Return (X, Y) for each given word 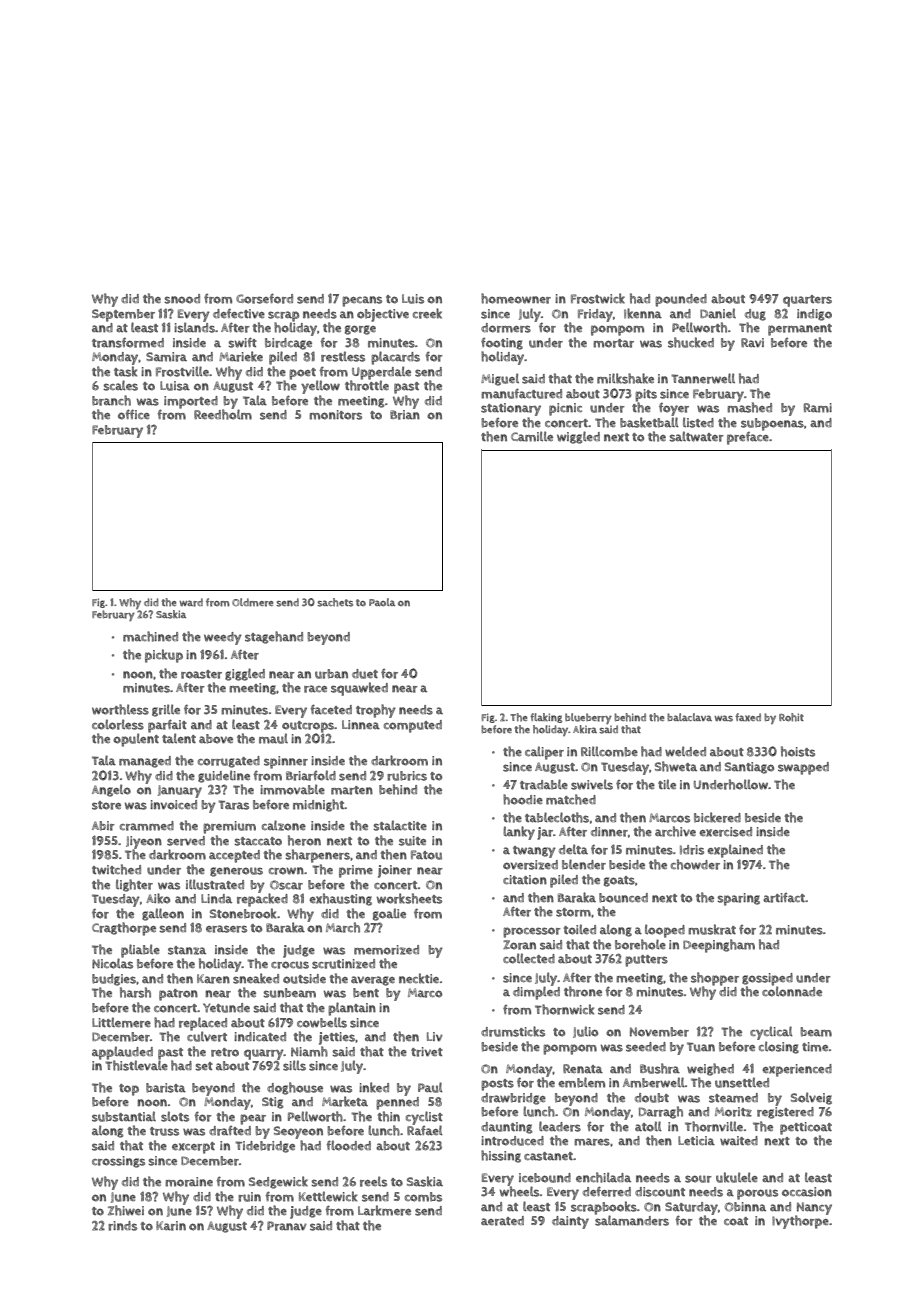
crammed (147, 826)
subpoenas (772, 424)
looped (665, 931)
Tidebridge (265, 1147)
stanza (187, 950)
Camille (532, 436)
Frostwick (598, 298)
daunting (506, 1128)
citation (525, 880)
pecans (362, 301)
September (123, 315)
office (134, 414)
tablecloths (557, 817)
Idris (692, 850)
